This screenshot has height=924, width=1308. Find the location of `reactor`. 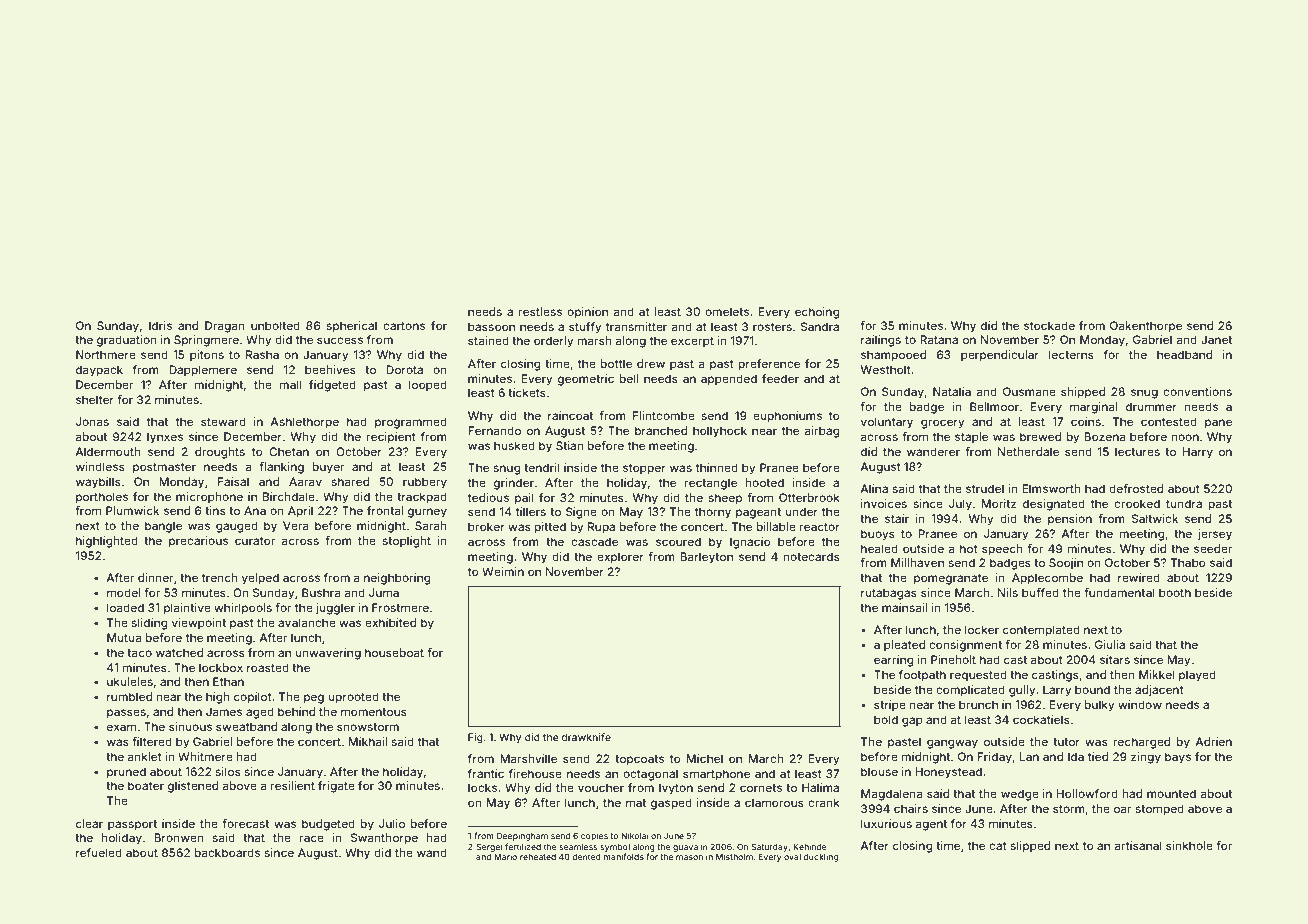

reactor is located at coordinates (820, 527).
